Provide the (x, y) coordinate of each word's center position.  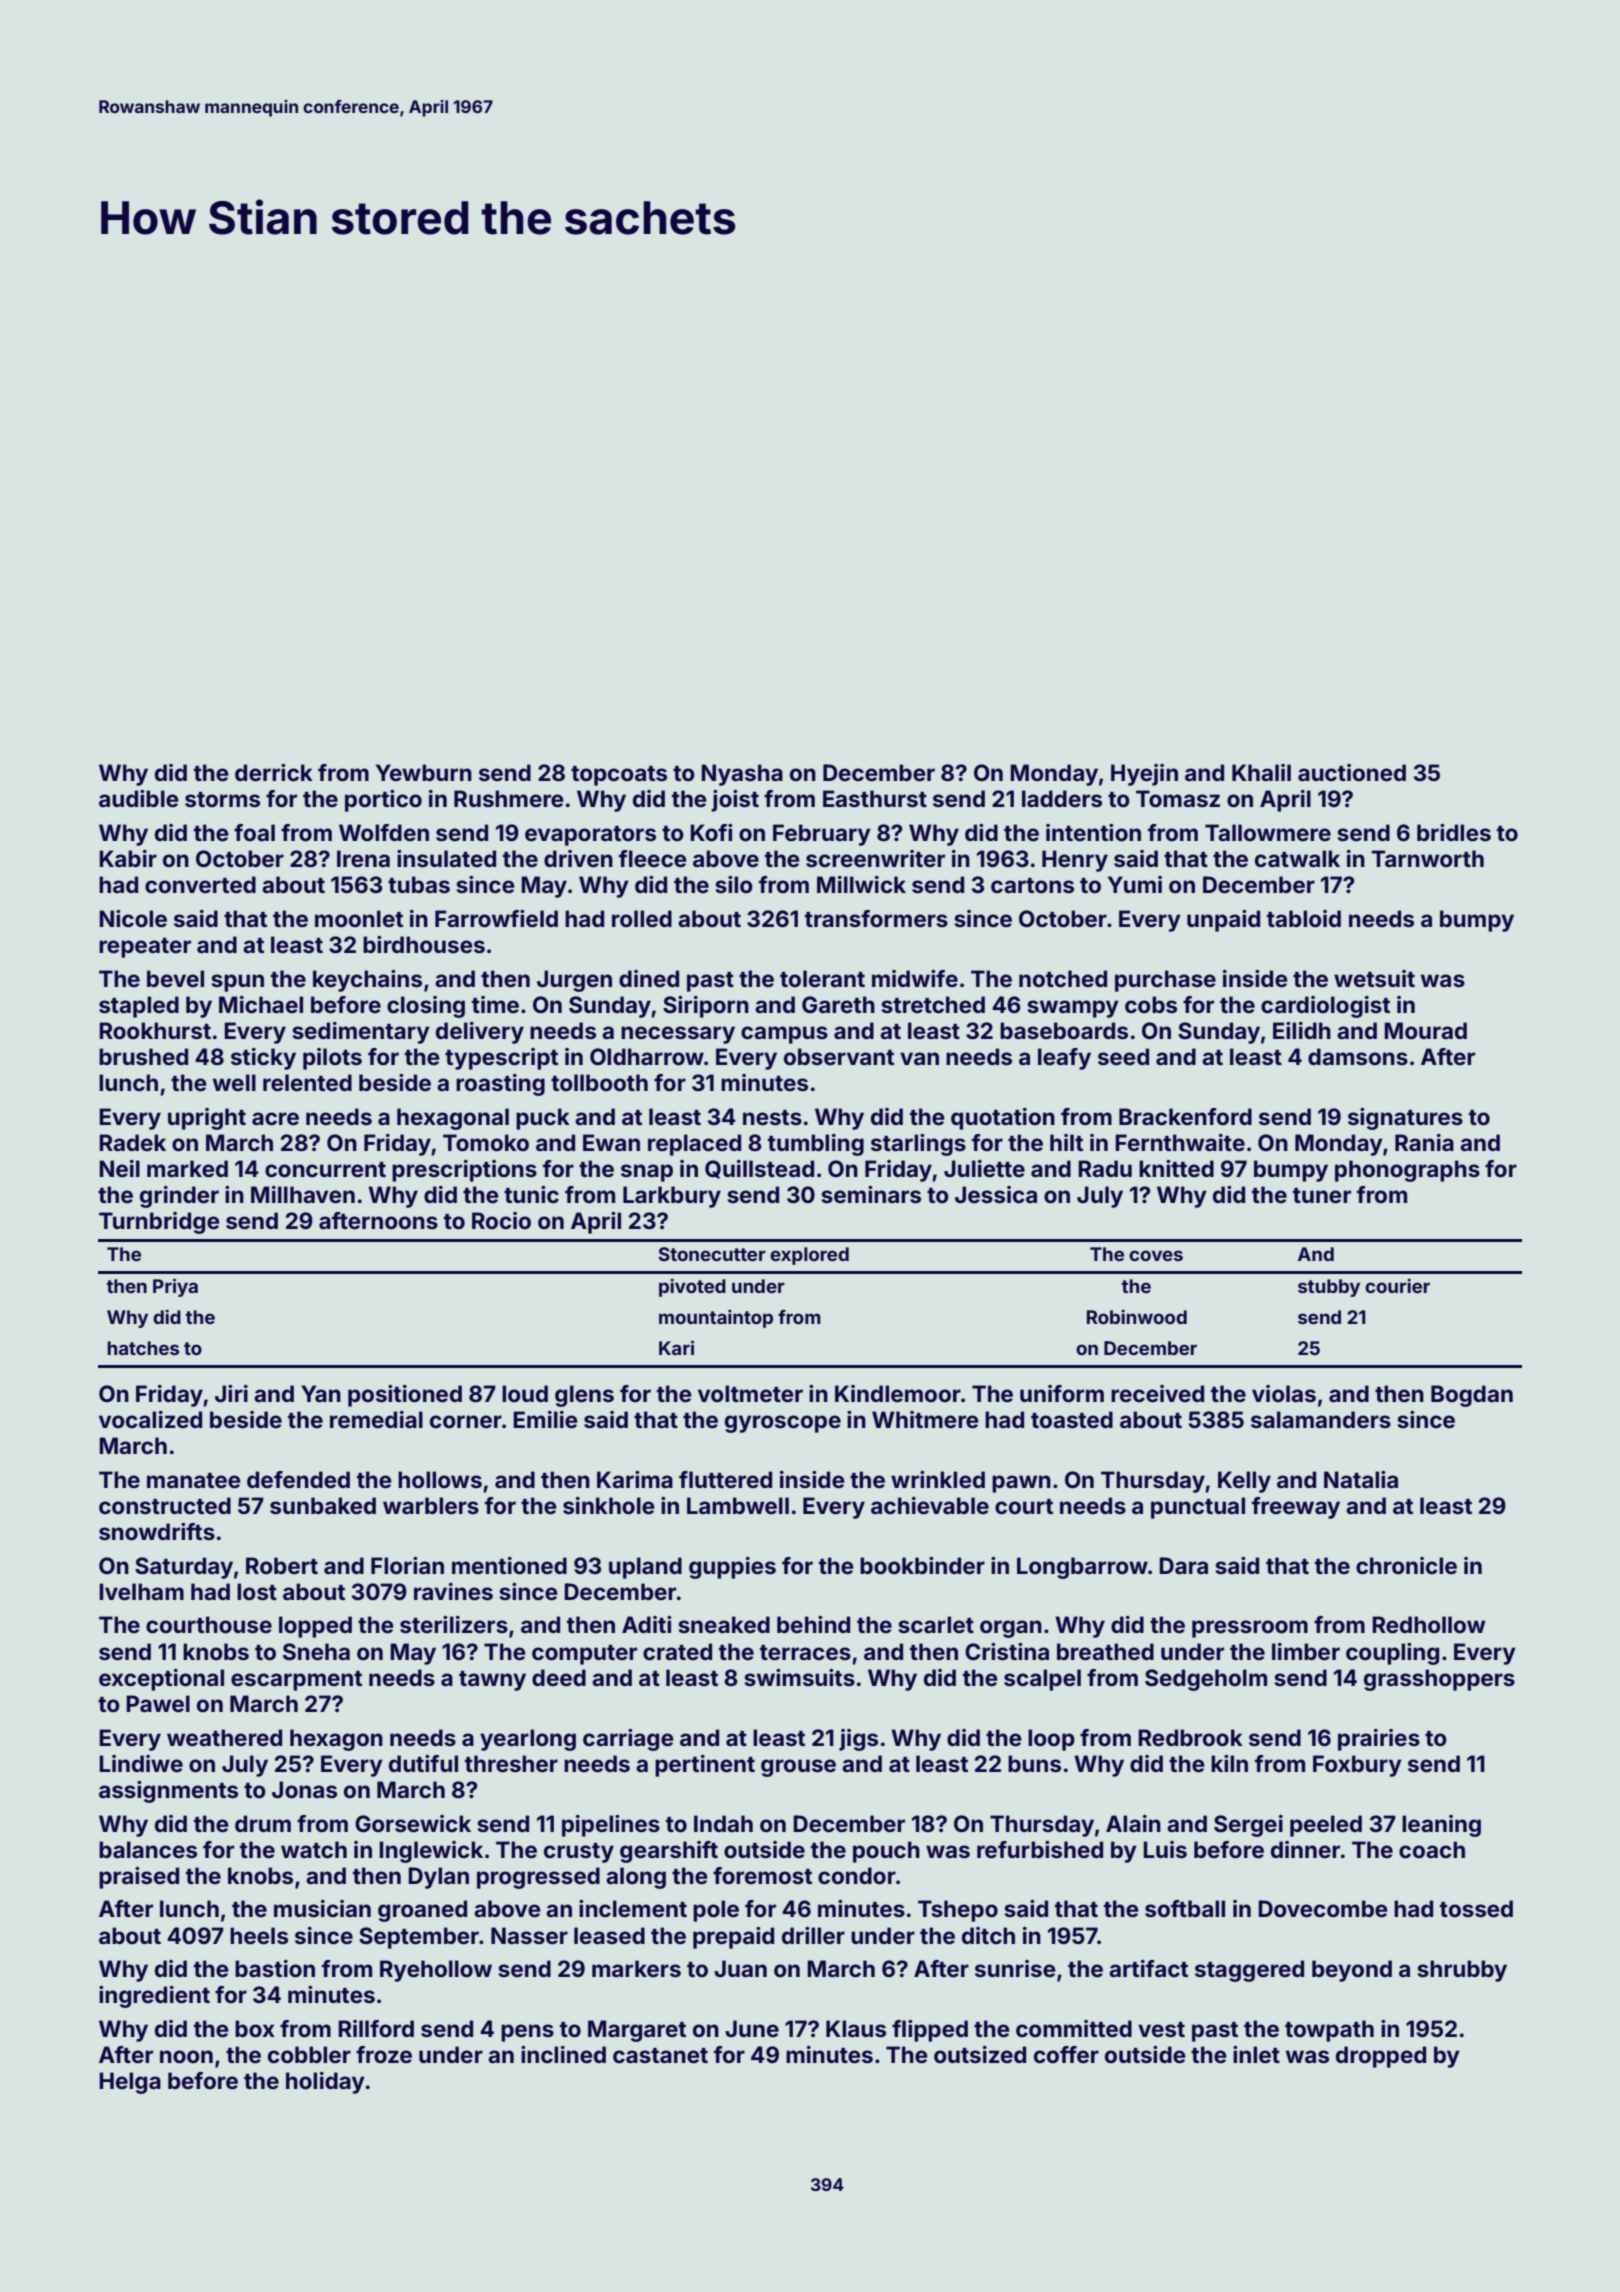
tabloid (1304, 918)
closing (426, 1007)
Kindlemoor (898, 1394)
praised (139, 1878)
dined (649, 978)
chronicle (1406, 1566)
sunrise (1015, 1969)
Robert (282, 1566)
